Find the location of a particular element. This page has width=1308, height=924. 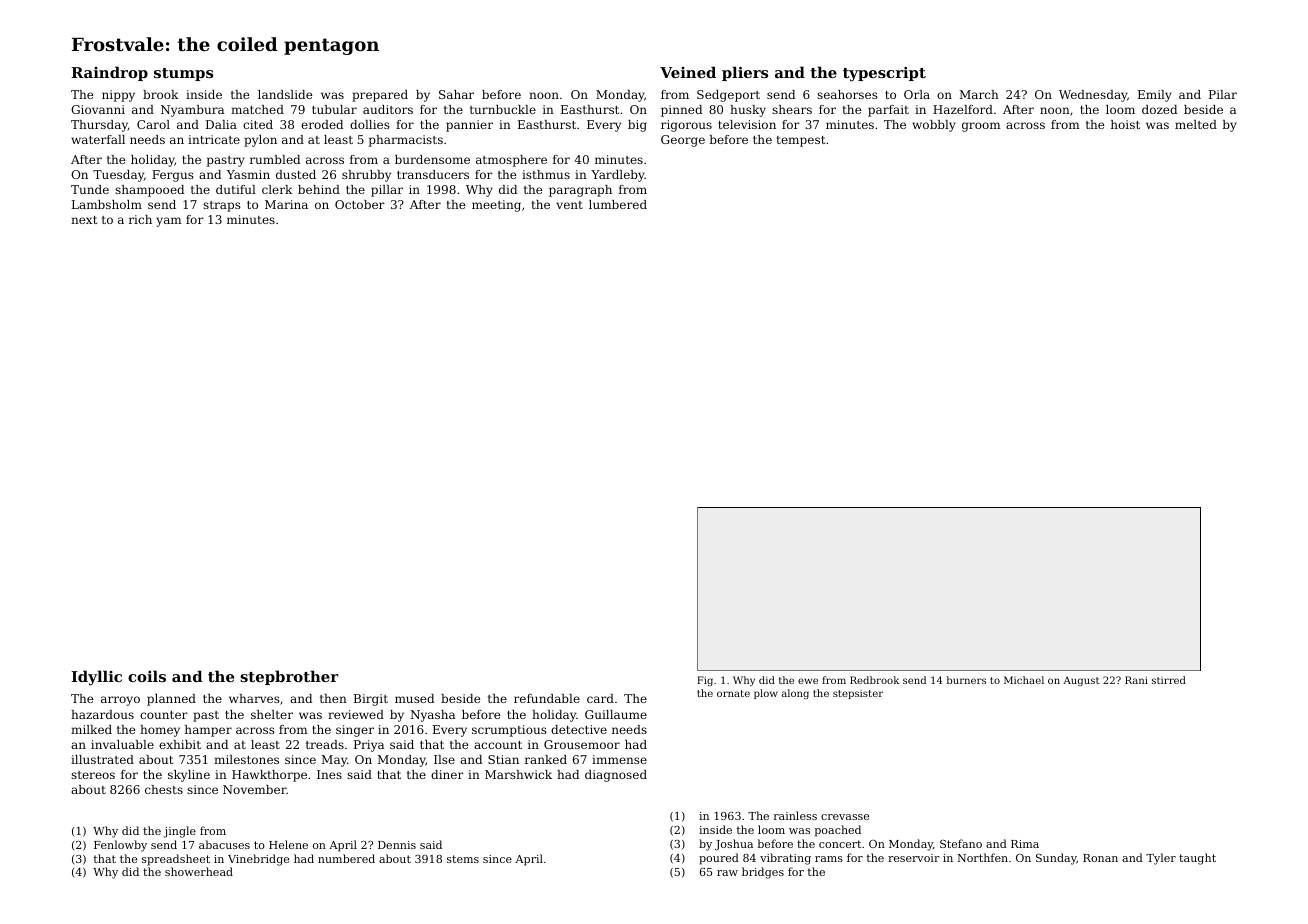

Fig is located at coordinates (705, 681).
